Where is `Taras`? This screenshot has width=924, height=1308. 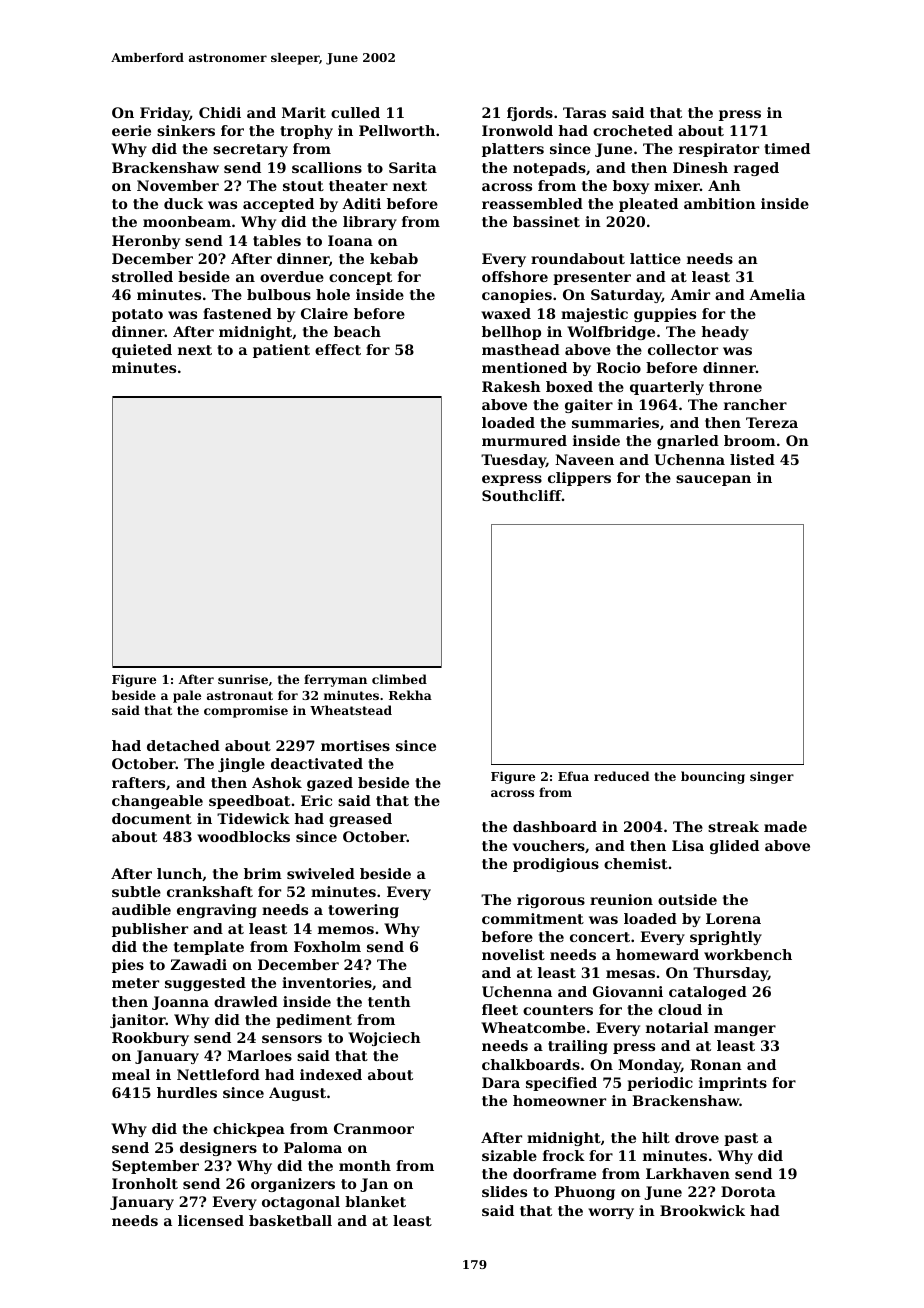 Taras is located at coordinates (584, 112).
